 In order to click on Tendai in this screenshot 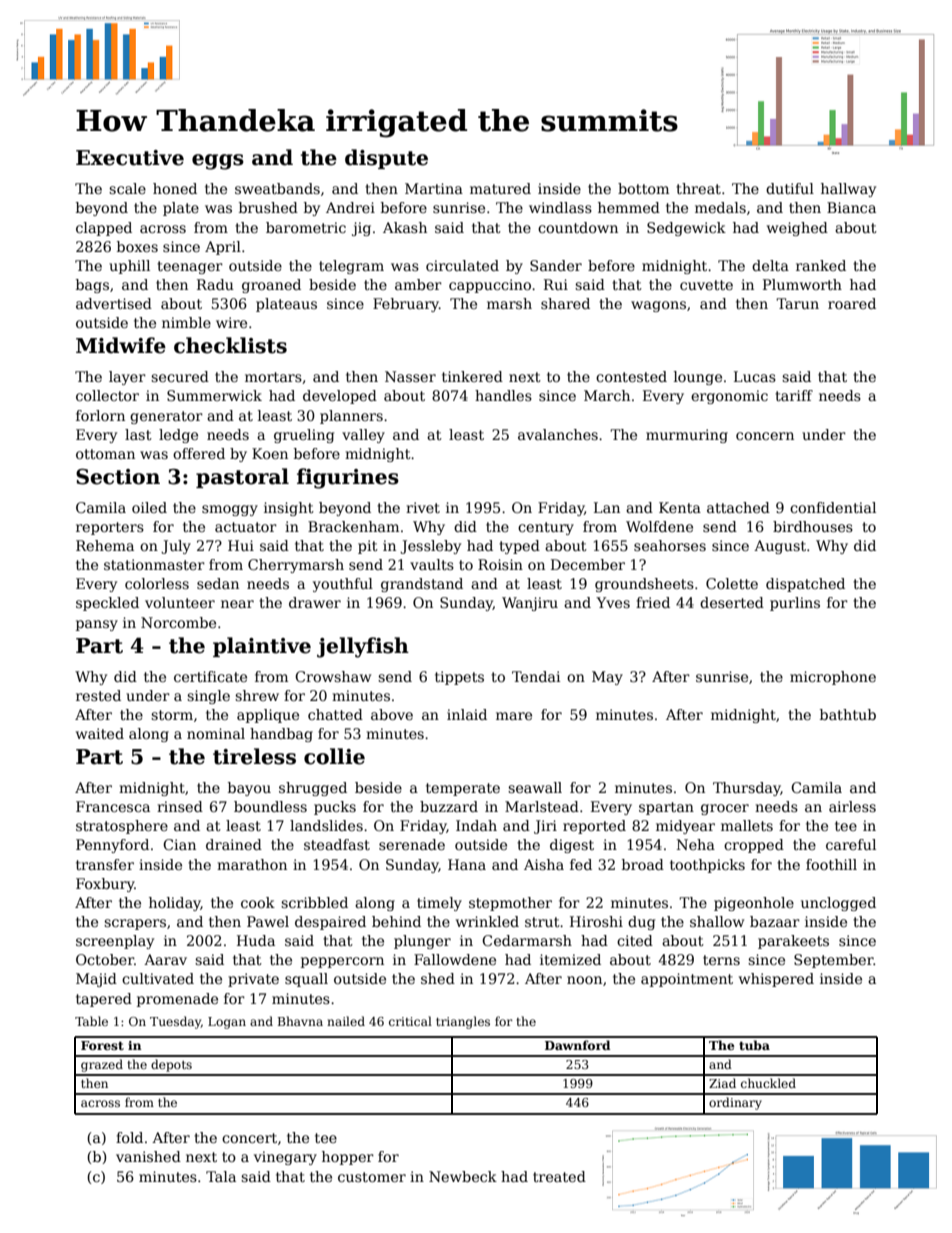, I will do `click(536, 676)`.
